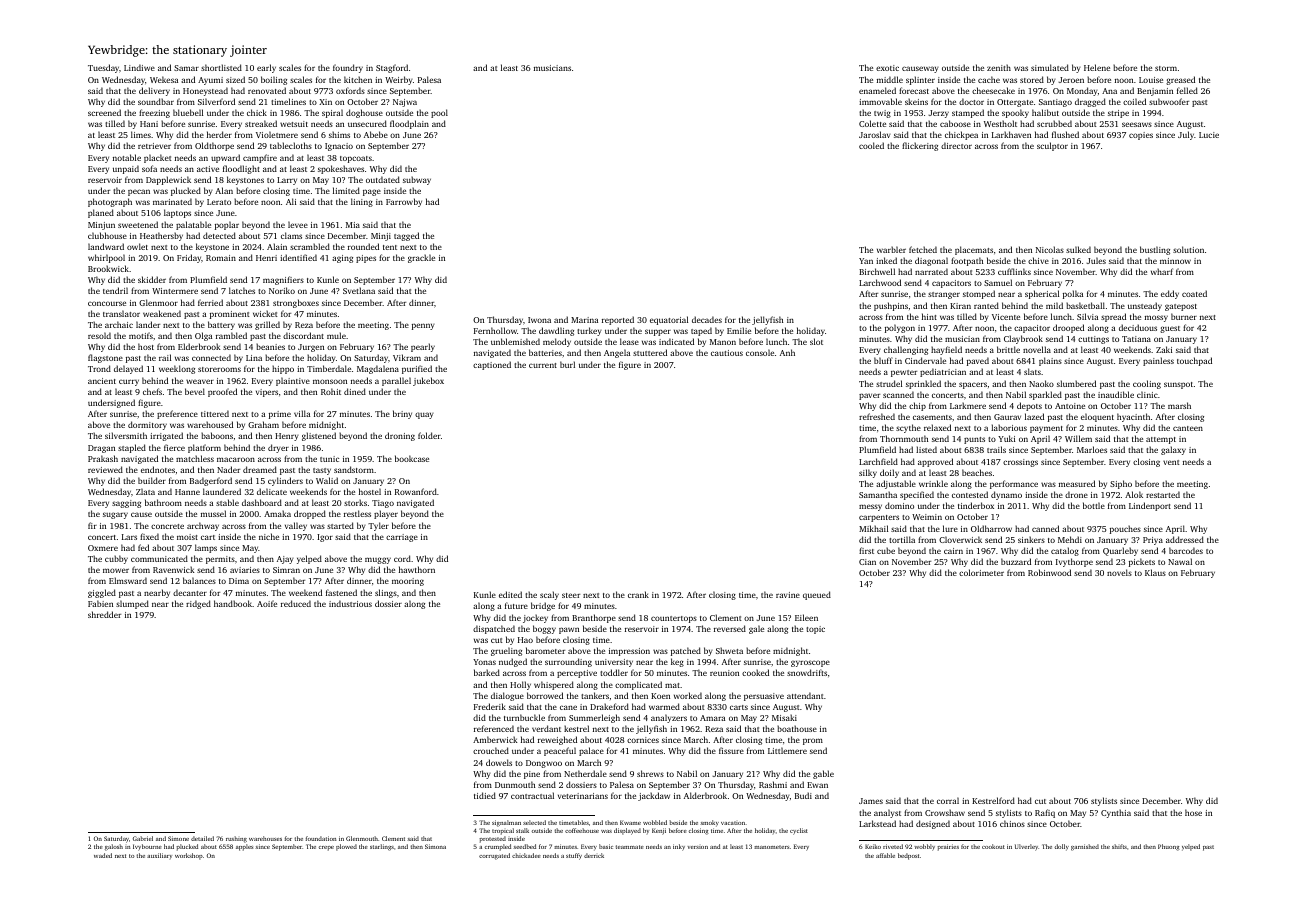  What do you see at coordinates (866, 261) in the screenshot?
I see `Yan` at bounding box center [866, 261].
